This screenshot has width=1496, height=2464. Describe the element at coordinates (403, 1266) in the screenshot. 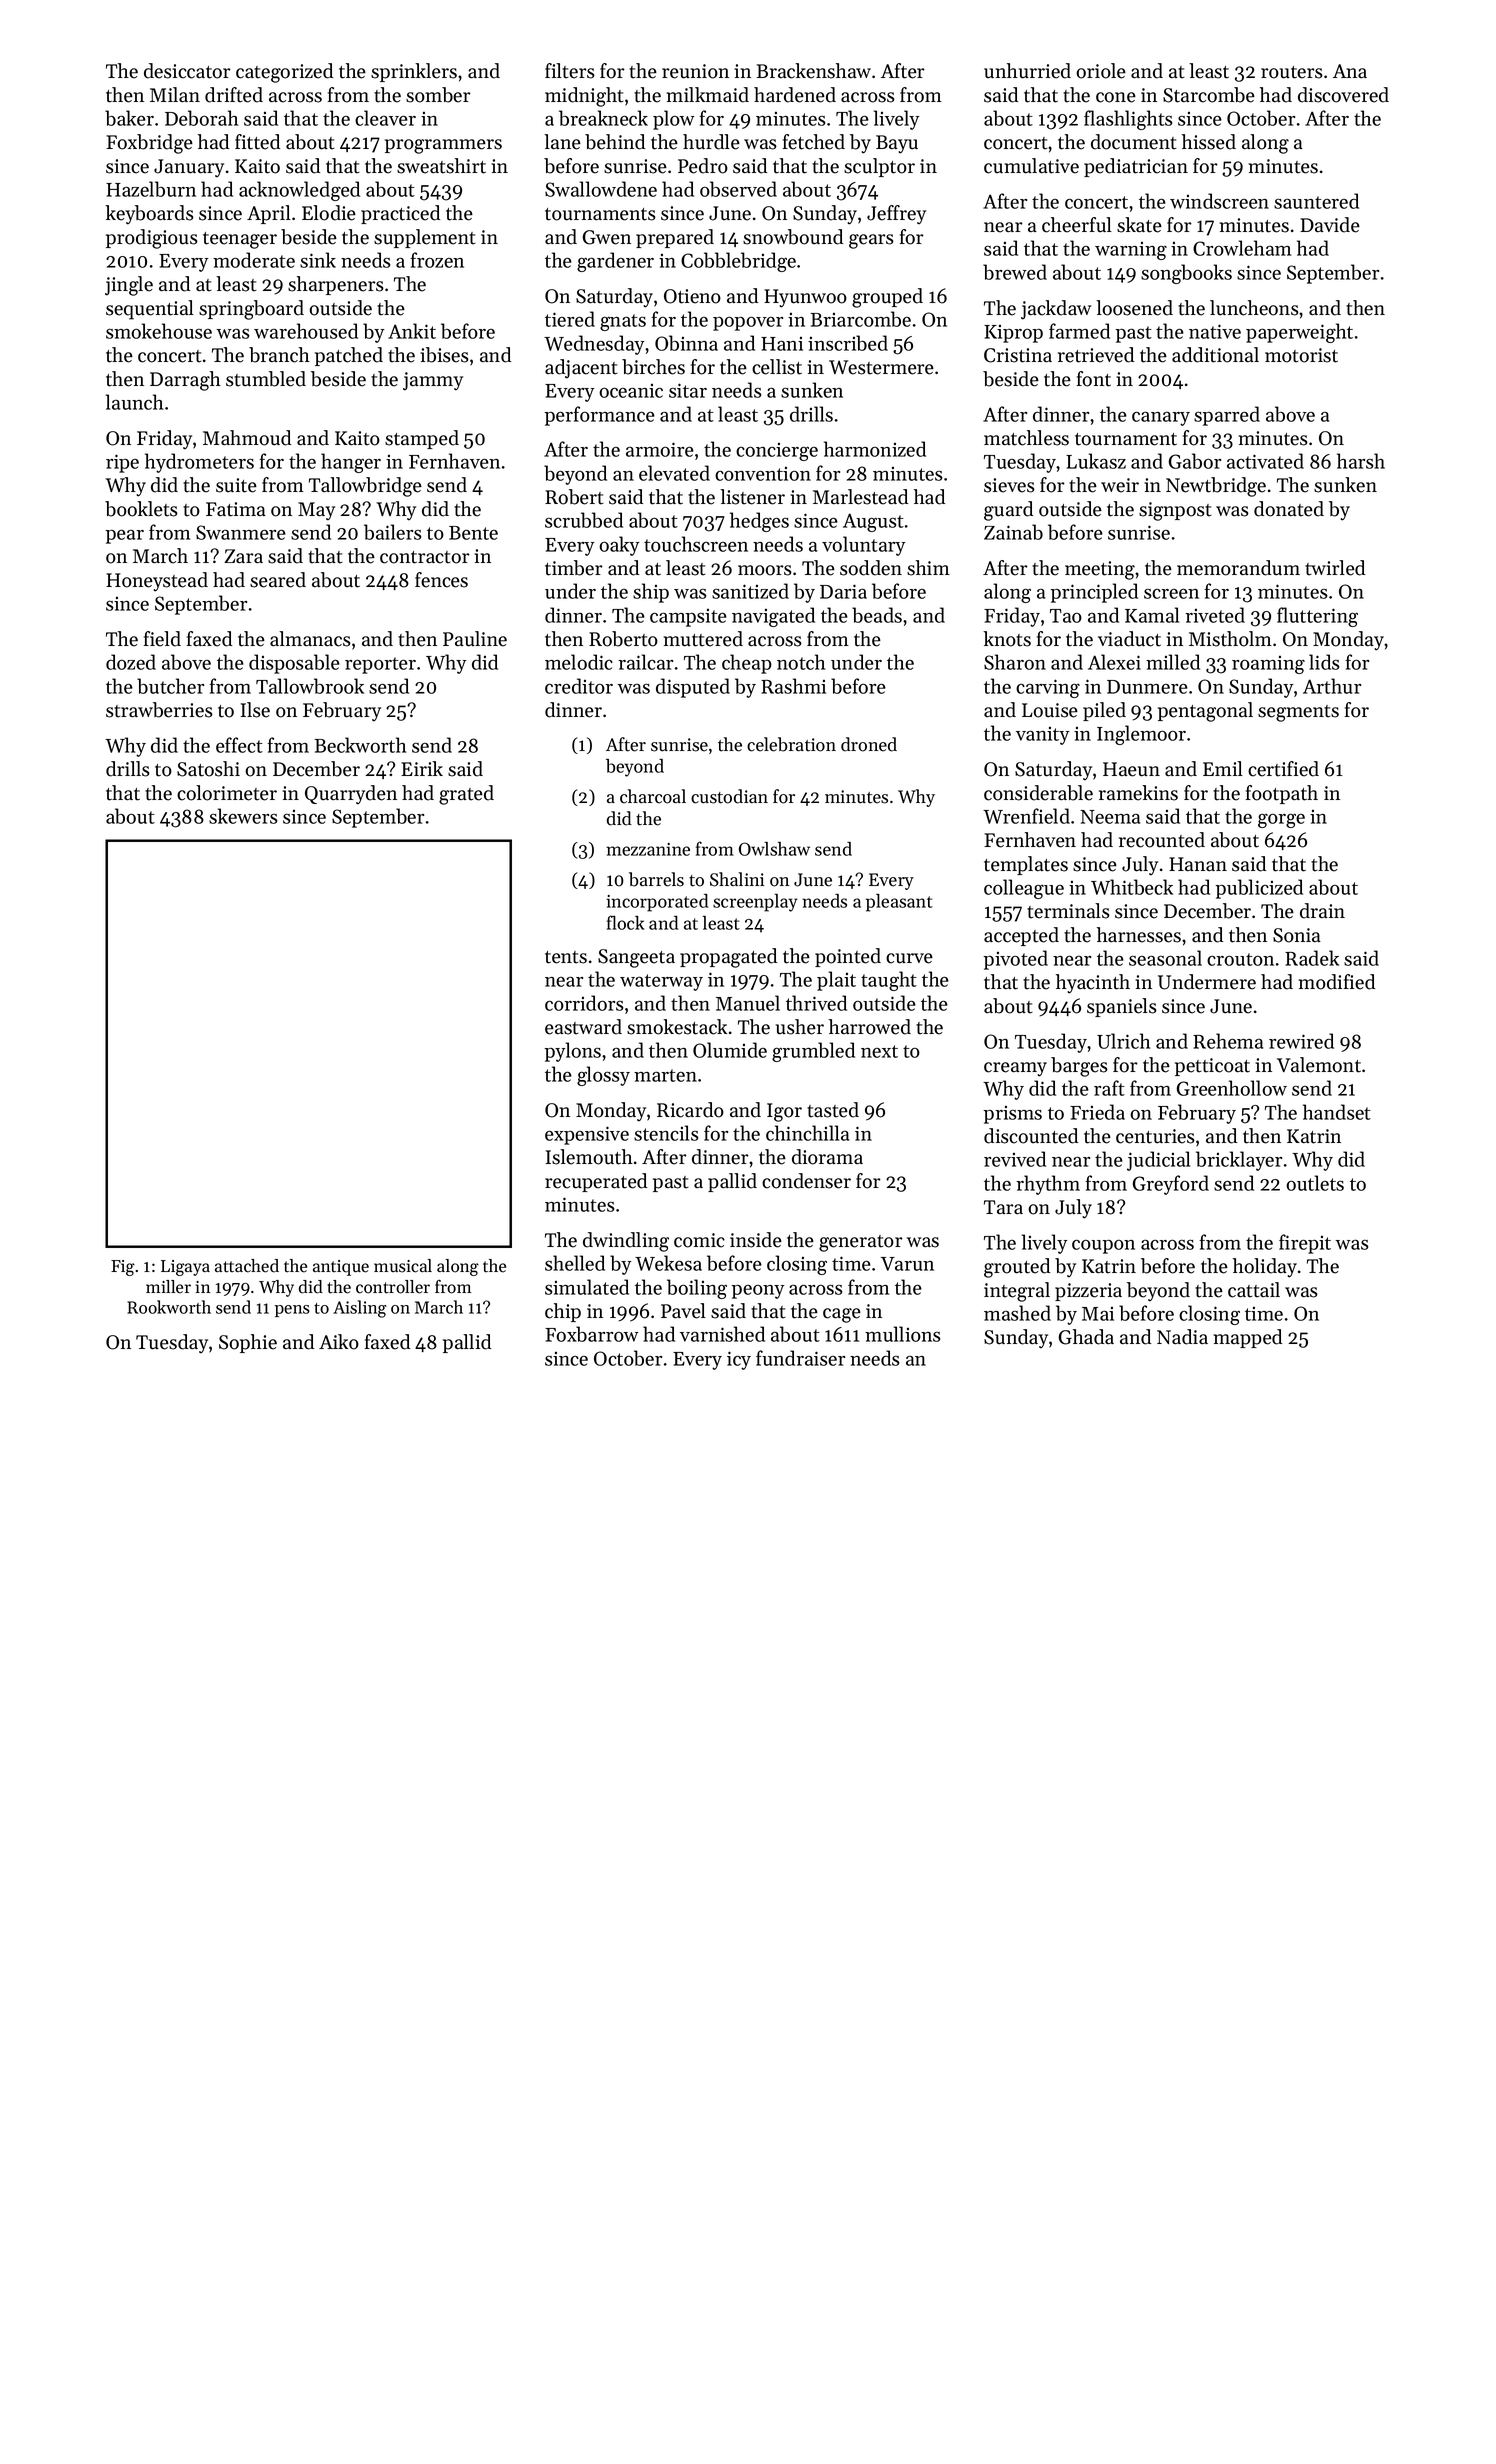

I see `musical` at that location.
